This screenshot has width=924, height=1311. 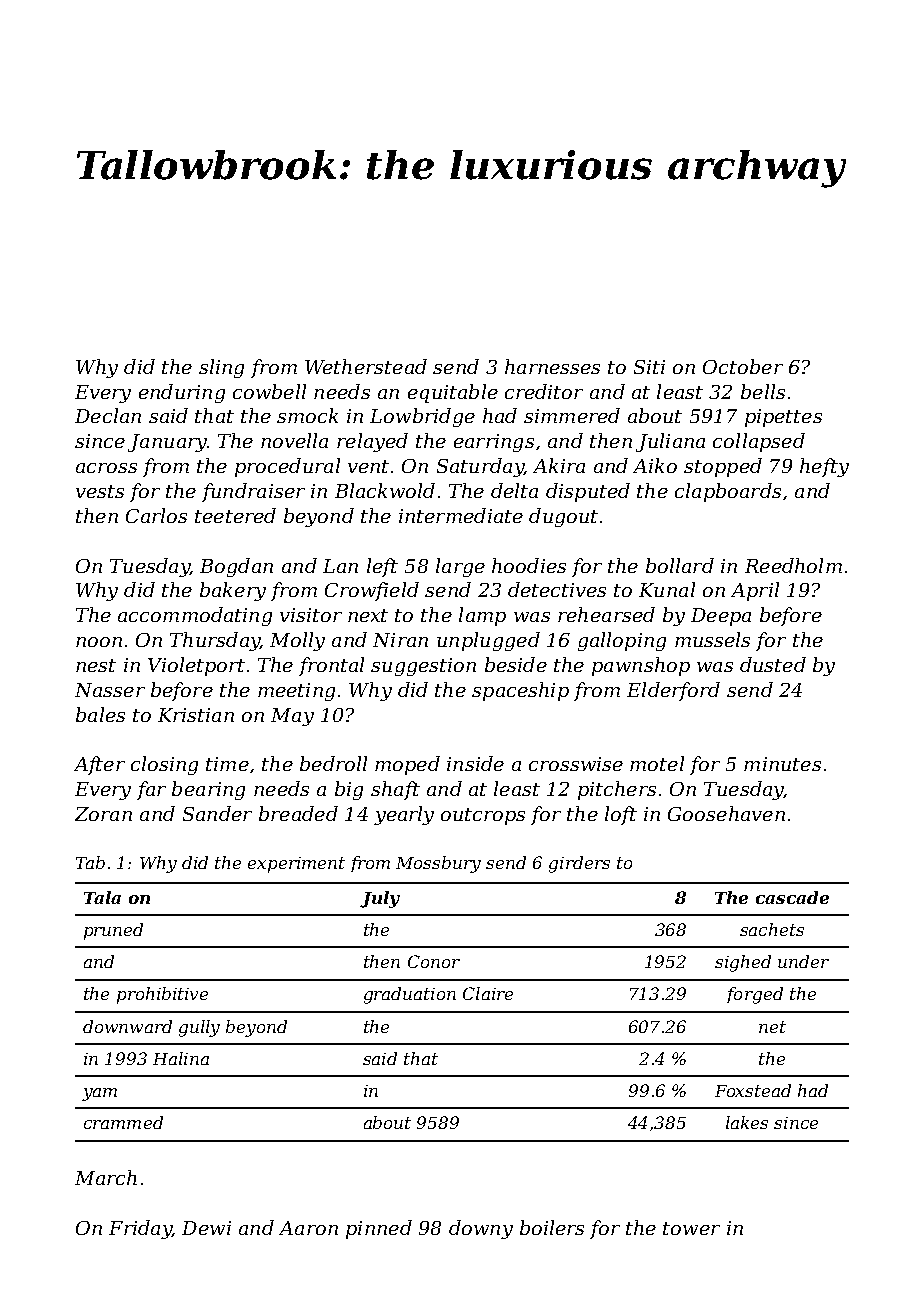 What do you see at coordinates (773, 664) in the screenshot?
I see `dusted` at bounding box center [773, 664].
